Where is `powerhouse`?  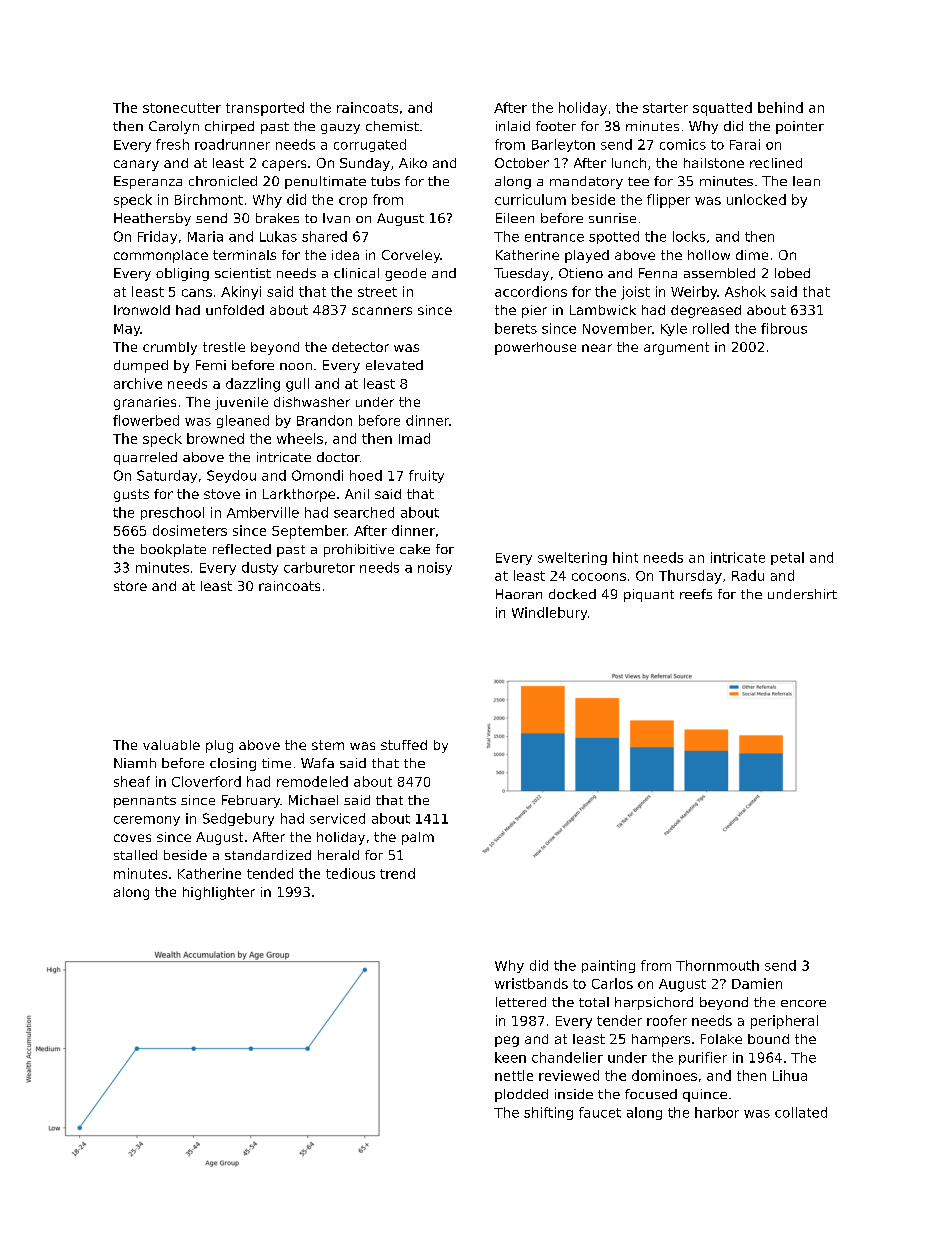 powerhouse is located at coordinates (535, 348).
